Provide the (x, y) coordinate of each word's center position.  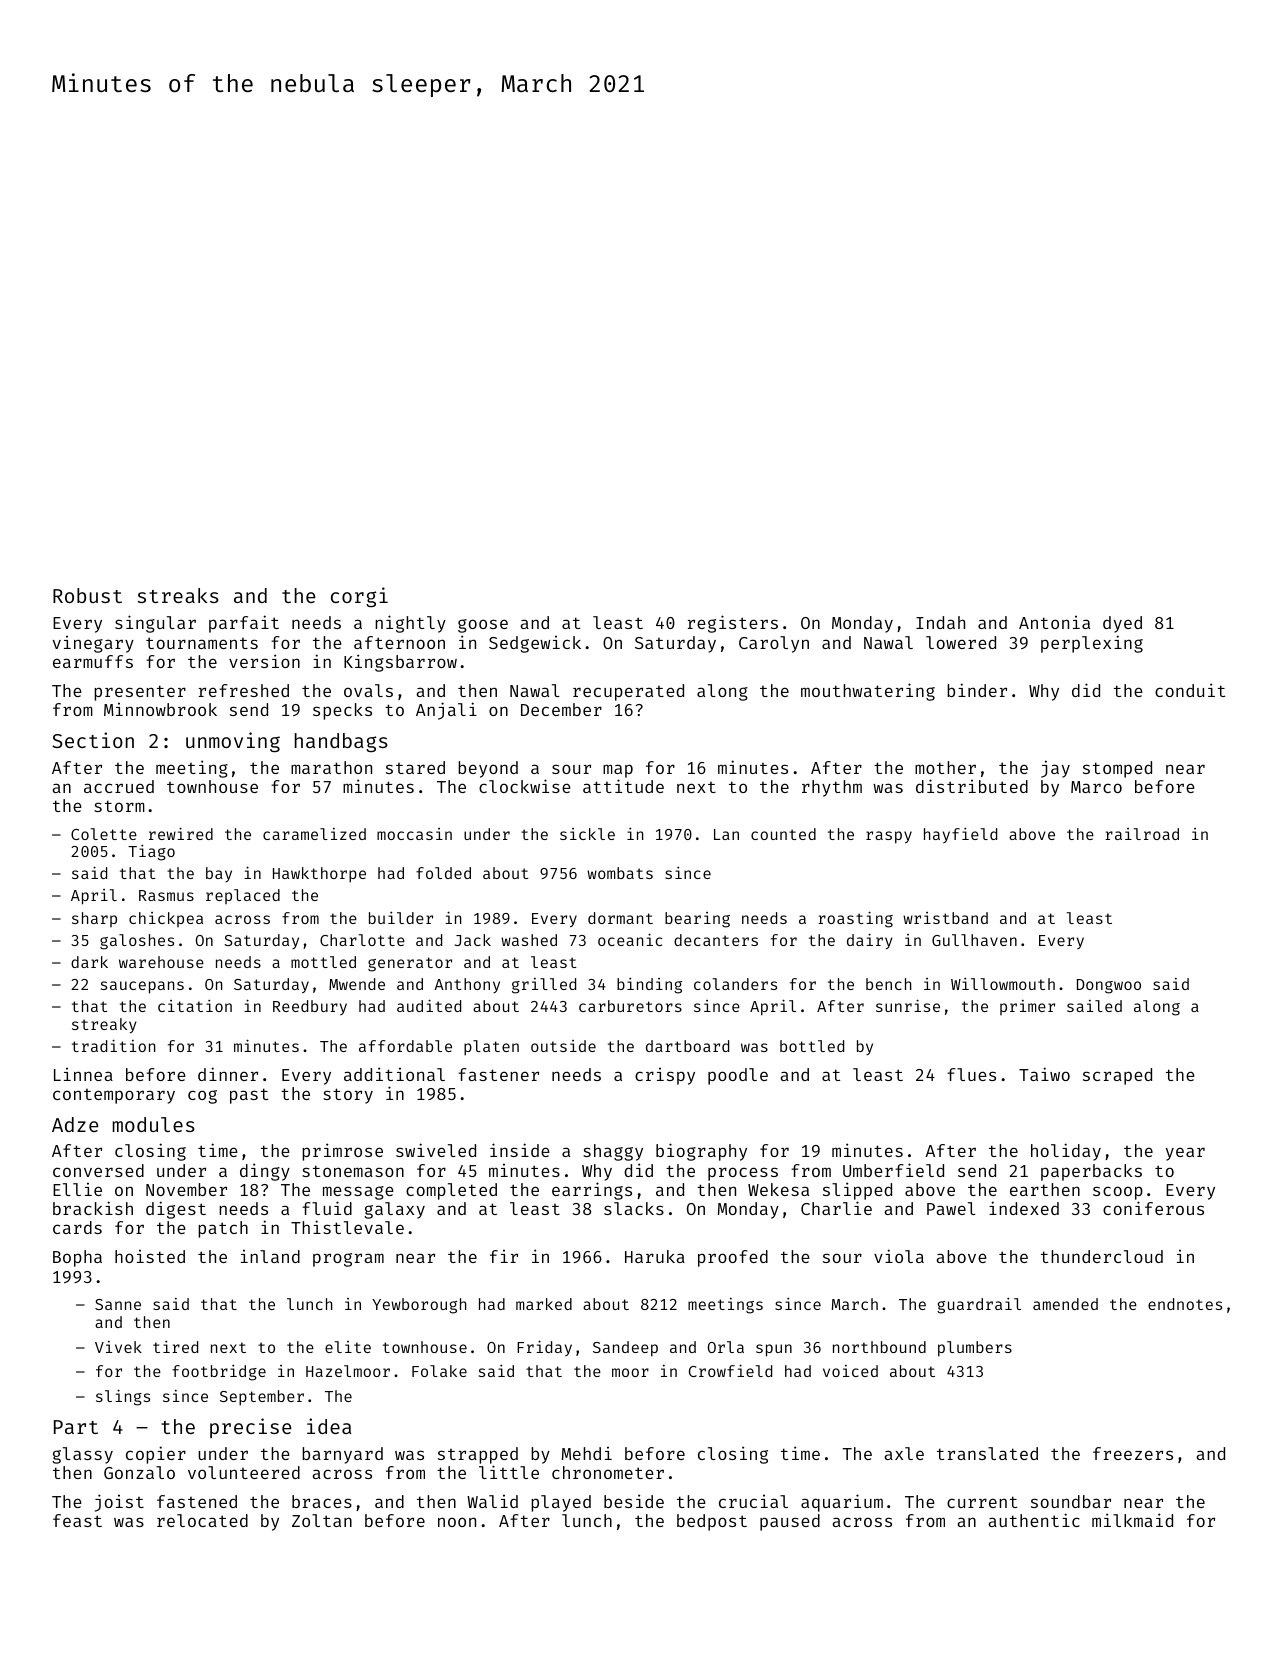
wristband (945, 918)
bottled (812, 1046)
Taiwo (1044, 1074)
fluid (327, 1208)
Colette (104, 834)
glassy (82, 1455)
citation (195, 1005)
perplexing (1092, 644)
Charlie (836, 1208)
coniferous (1153, 1208)
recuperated (628, 692)
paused (790, 1522)
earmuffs (93, 661)
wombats (620, 873)
